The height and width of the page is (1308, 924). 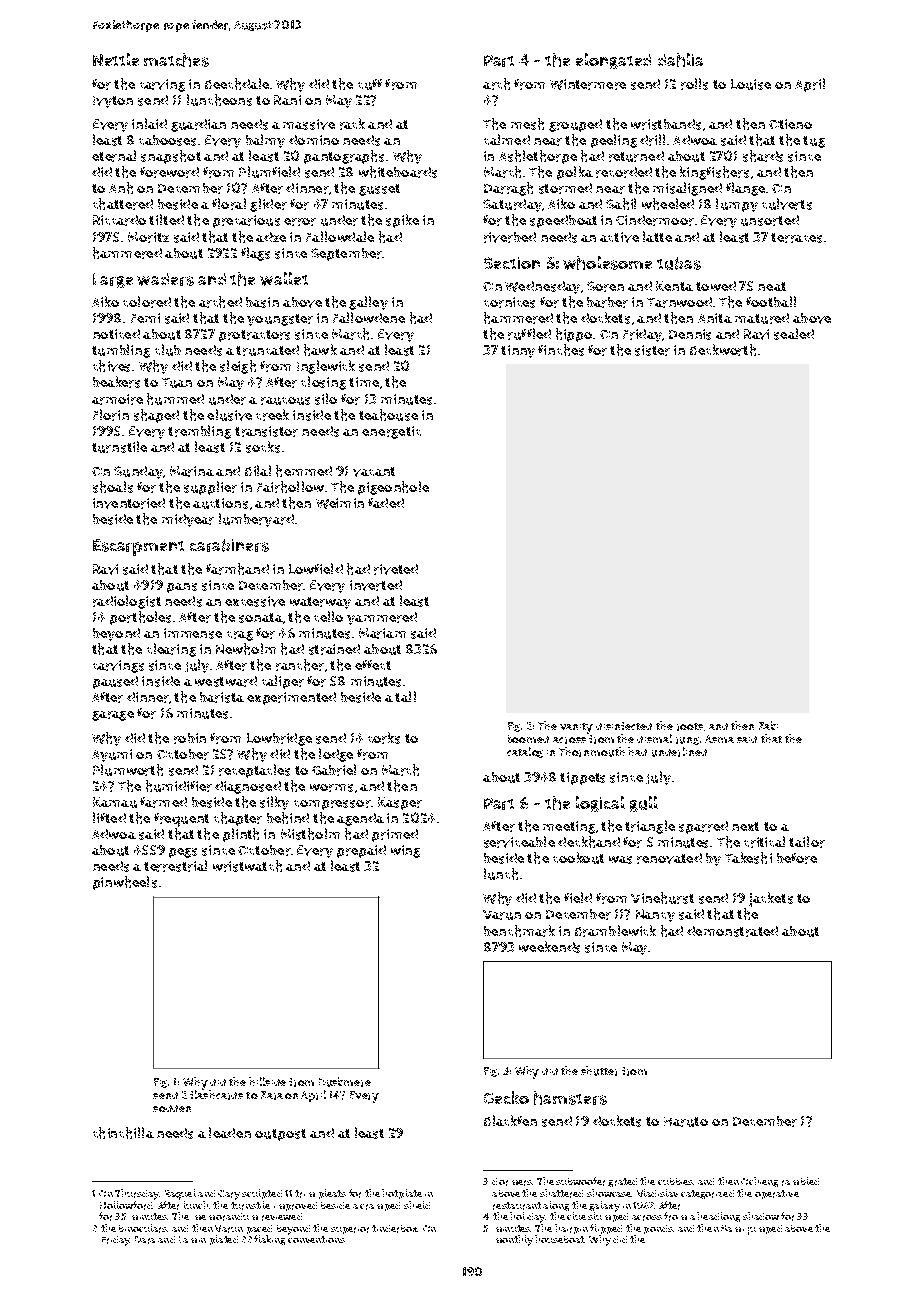 I want to click on Lamin, so click(x=192, y=1239).
